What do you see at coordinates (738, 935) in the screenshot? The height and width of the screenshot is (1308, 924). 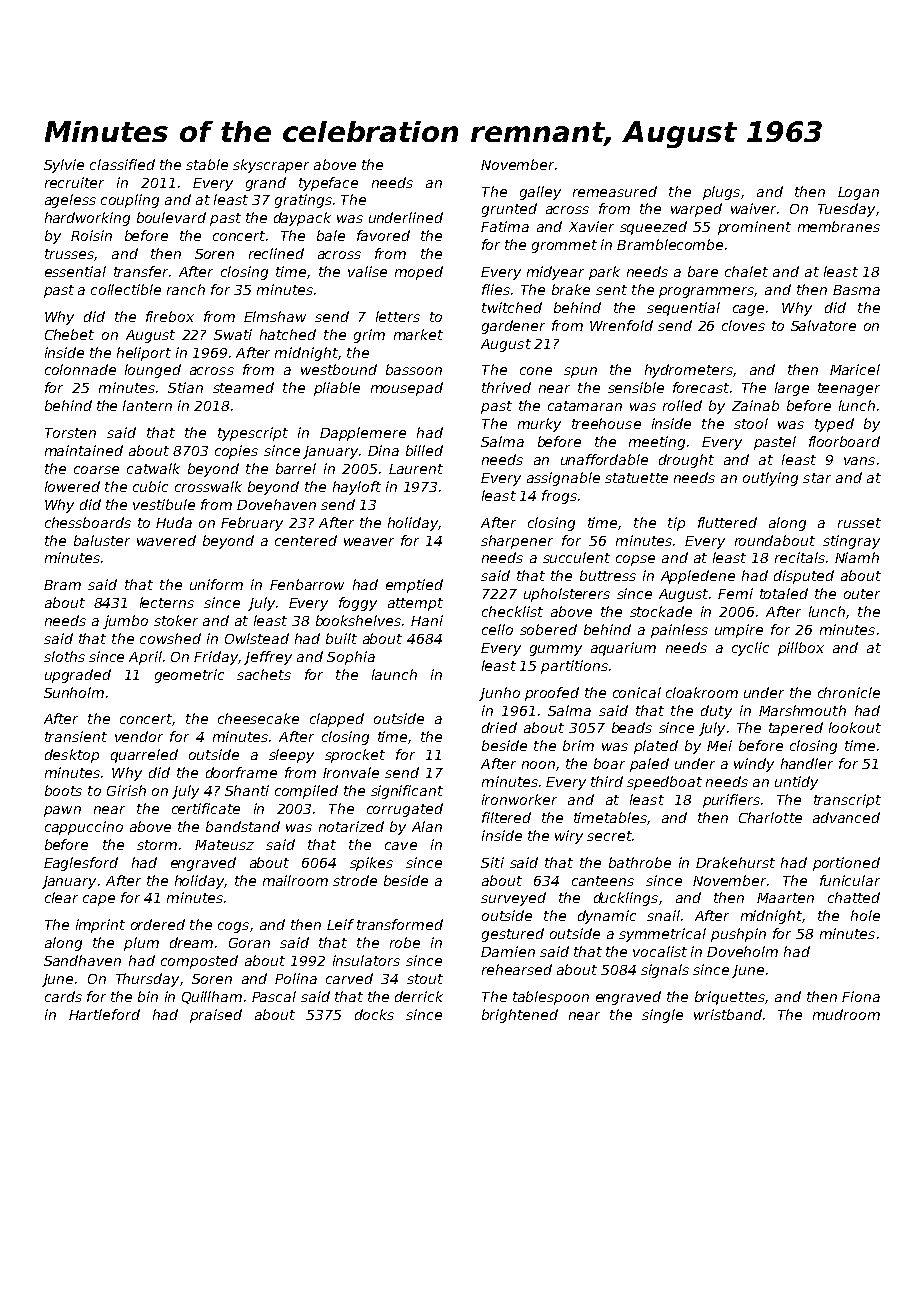 I see `pushpin` at bounding box center [738, 935].
